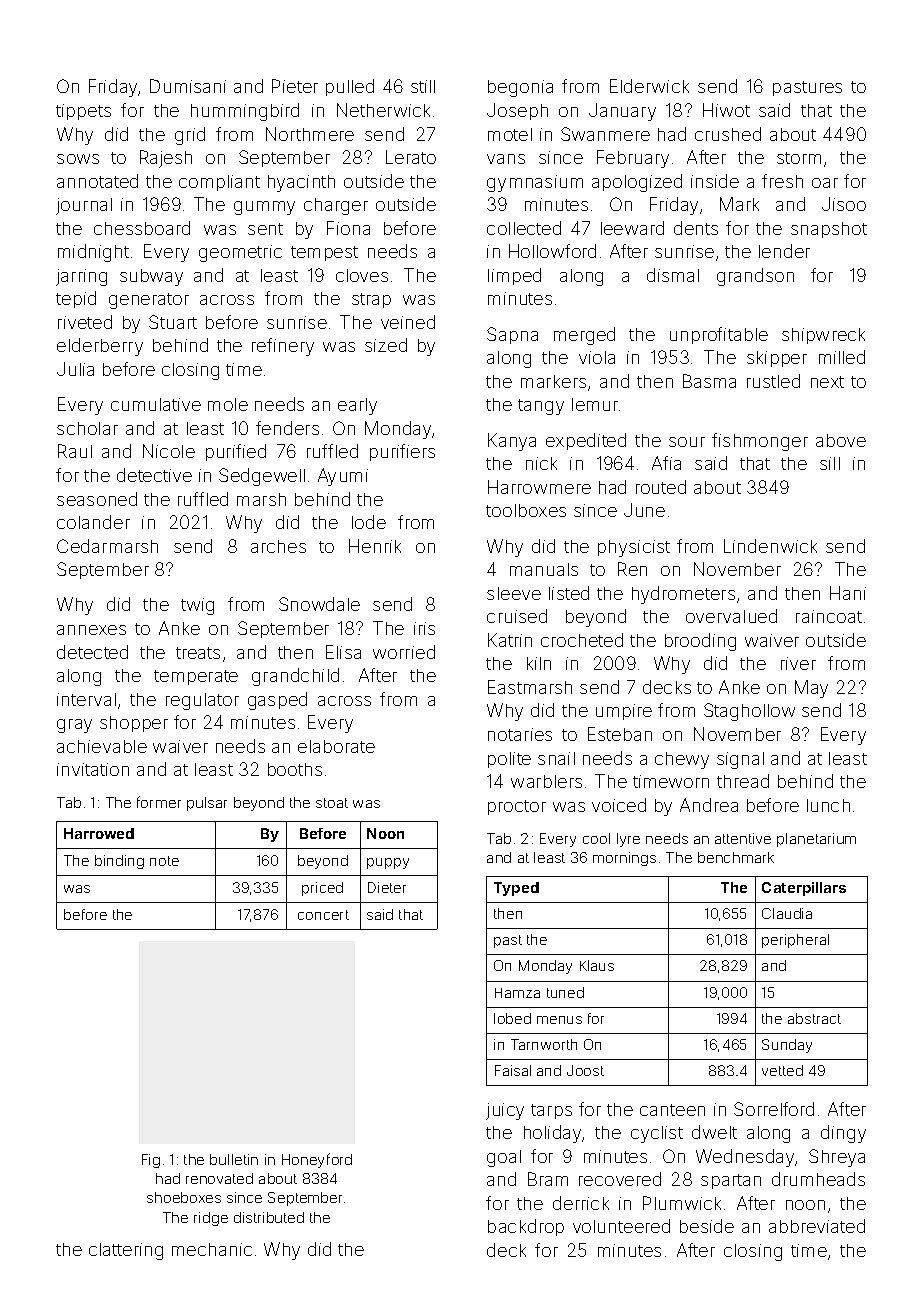  What do you see at coordinates (526, 1227) in the document?
I see `backdrop` at bounding box center [526, 1227].
